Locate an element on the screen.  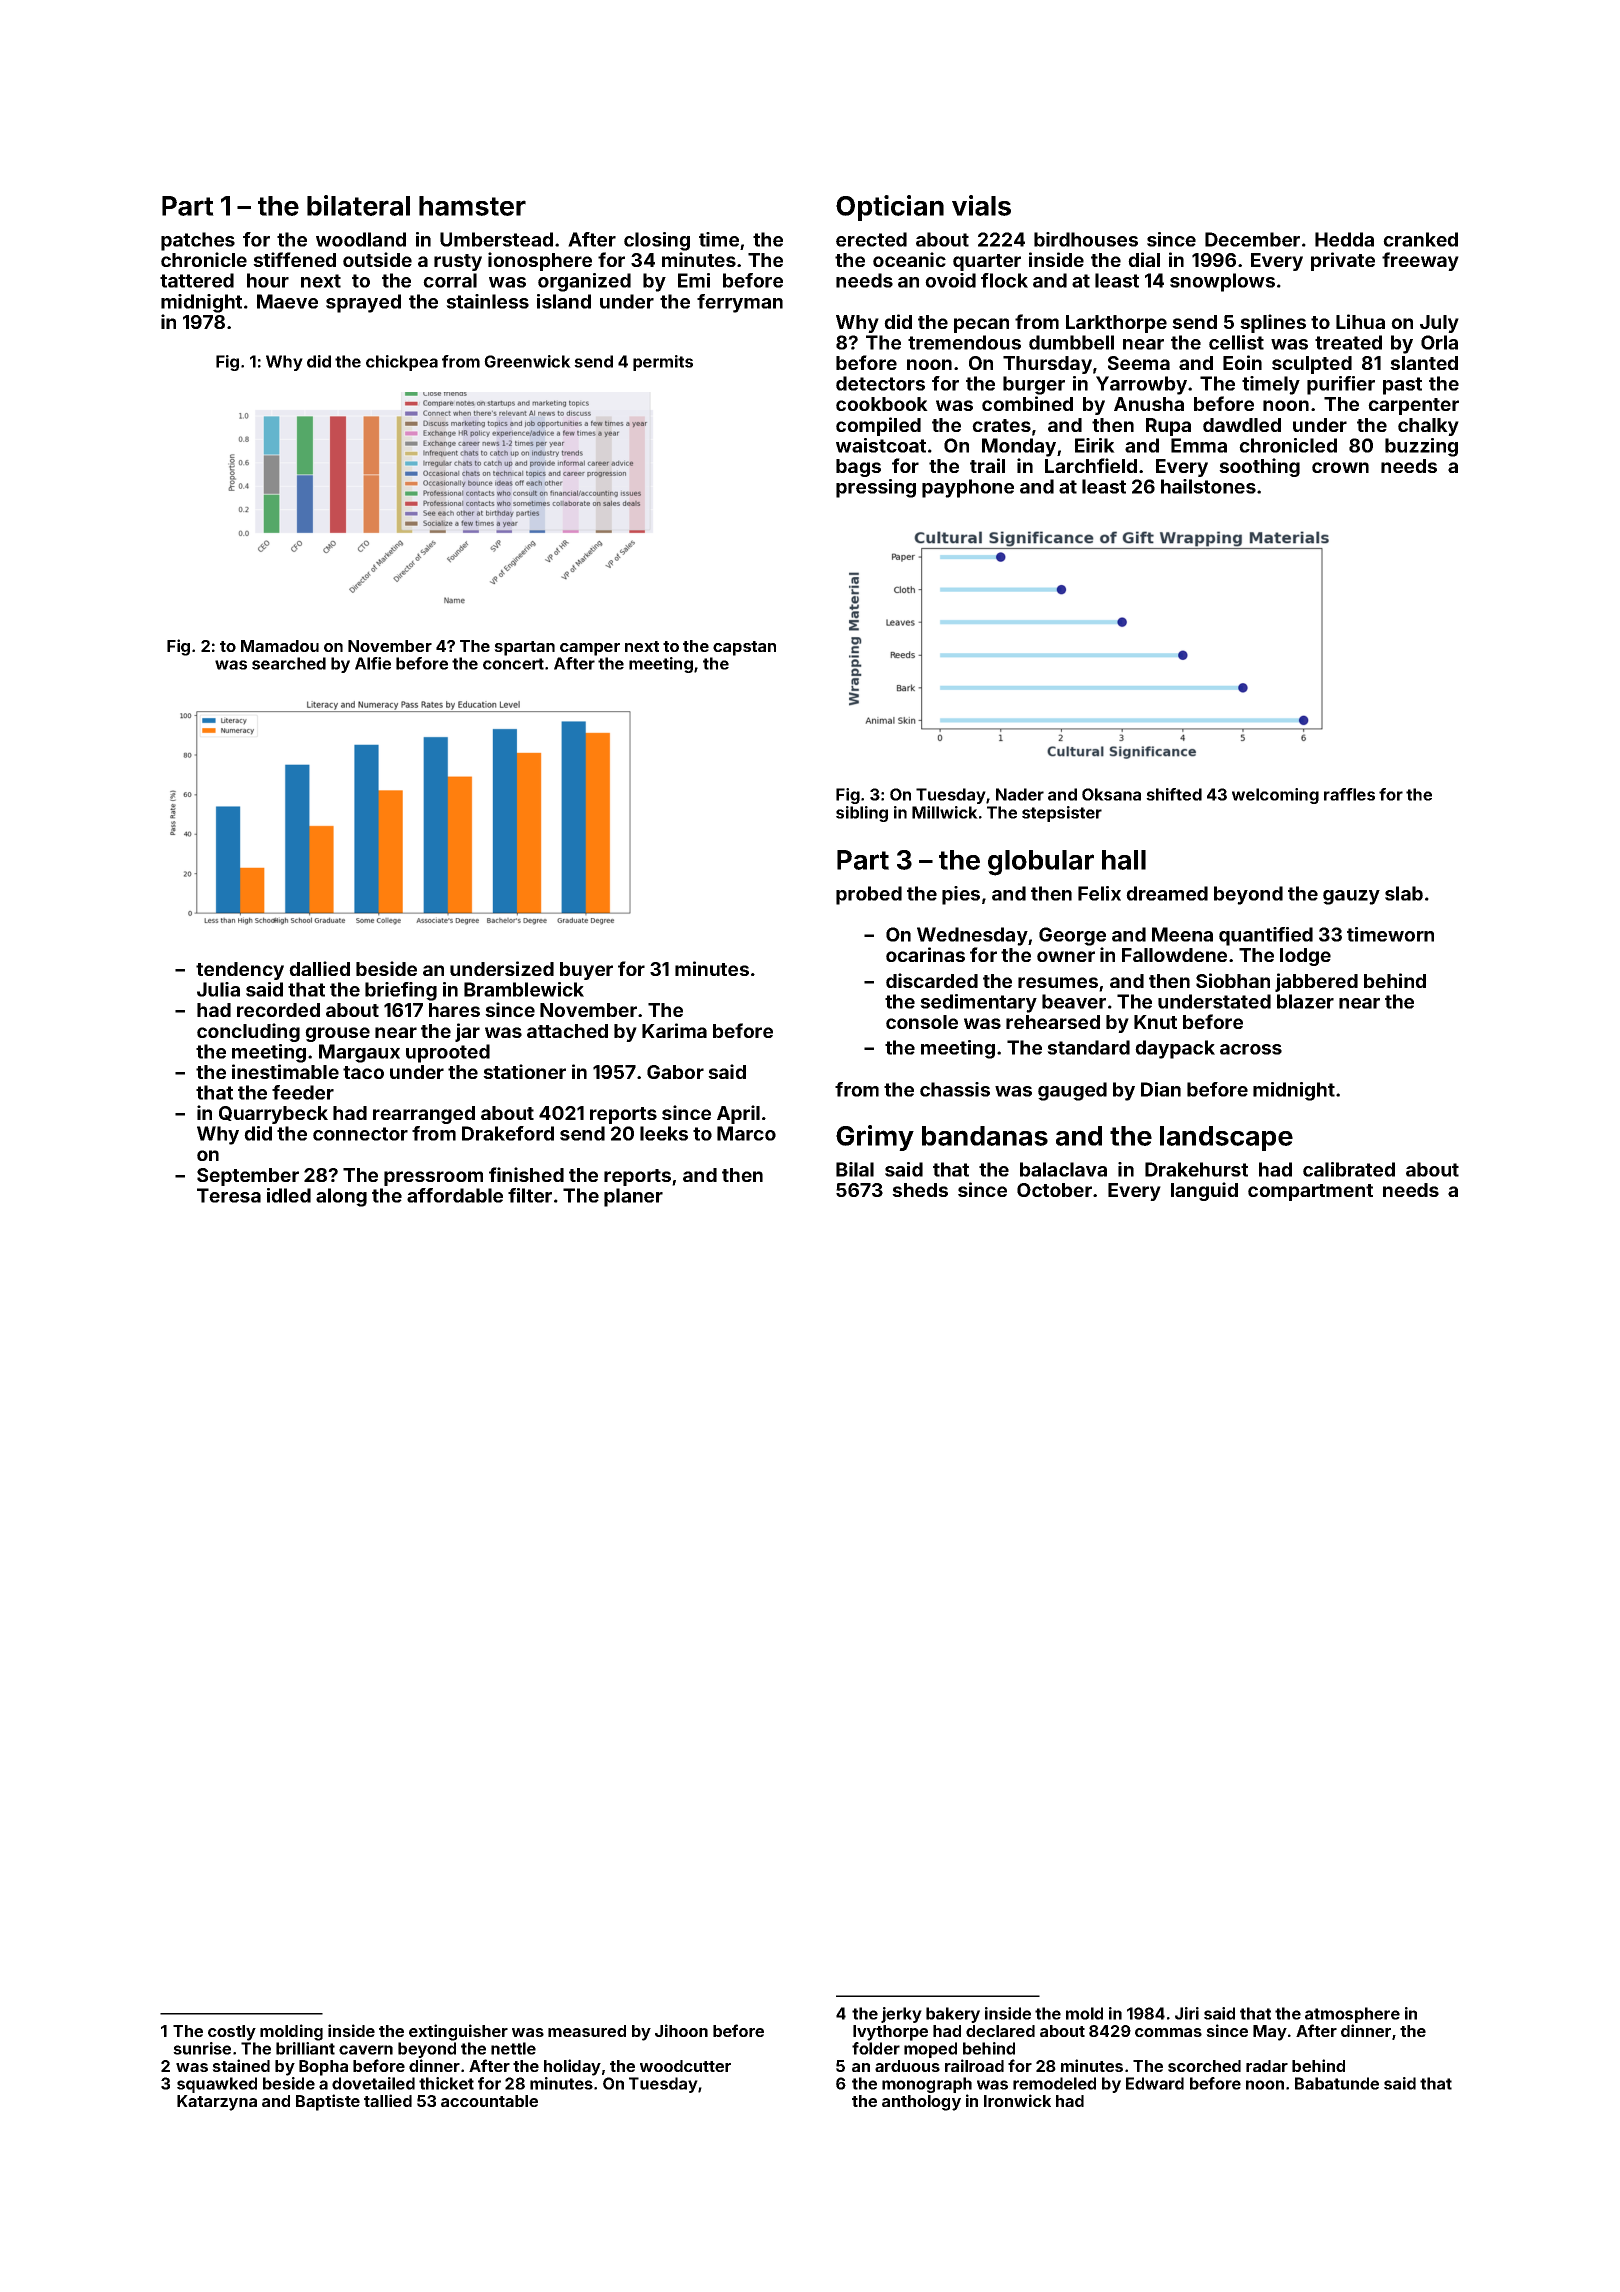
Bilal is located at coordinates (855, 1169).
